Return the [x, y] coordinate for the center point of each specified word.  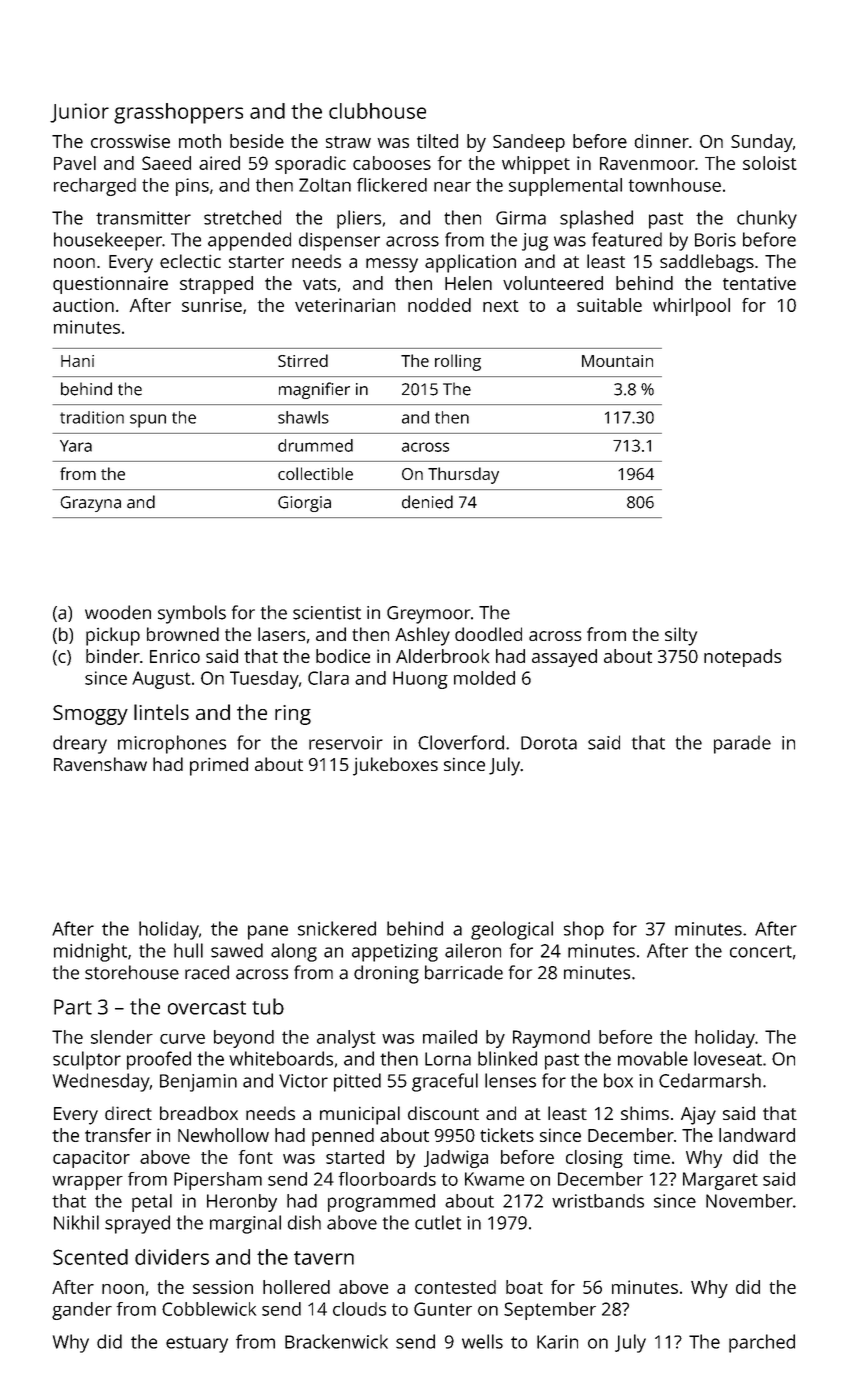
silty [681, 636]
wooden [118, 612]
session [223, 1287]
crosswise [130, 141]
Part [73, 1007]
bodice [343, 656]
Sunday [762, 143]
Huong [420, 680]
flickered [392, 185]
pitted [357, 1082]
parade [742, 744]
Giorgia [304, 504]
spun [148, 421]
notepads [743, 658]
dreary [80, 744]
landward [757, 1135]
